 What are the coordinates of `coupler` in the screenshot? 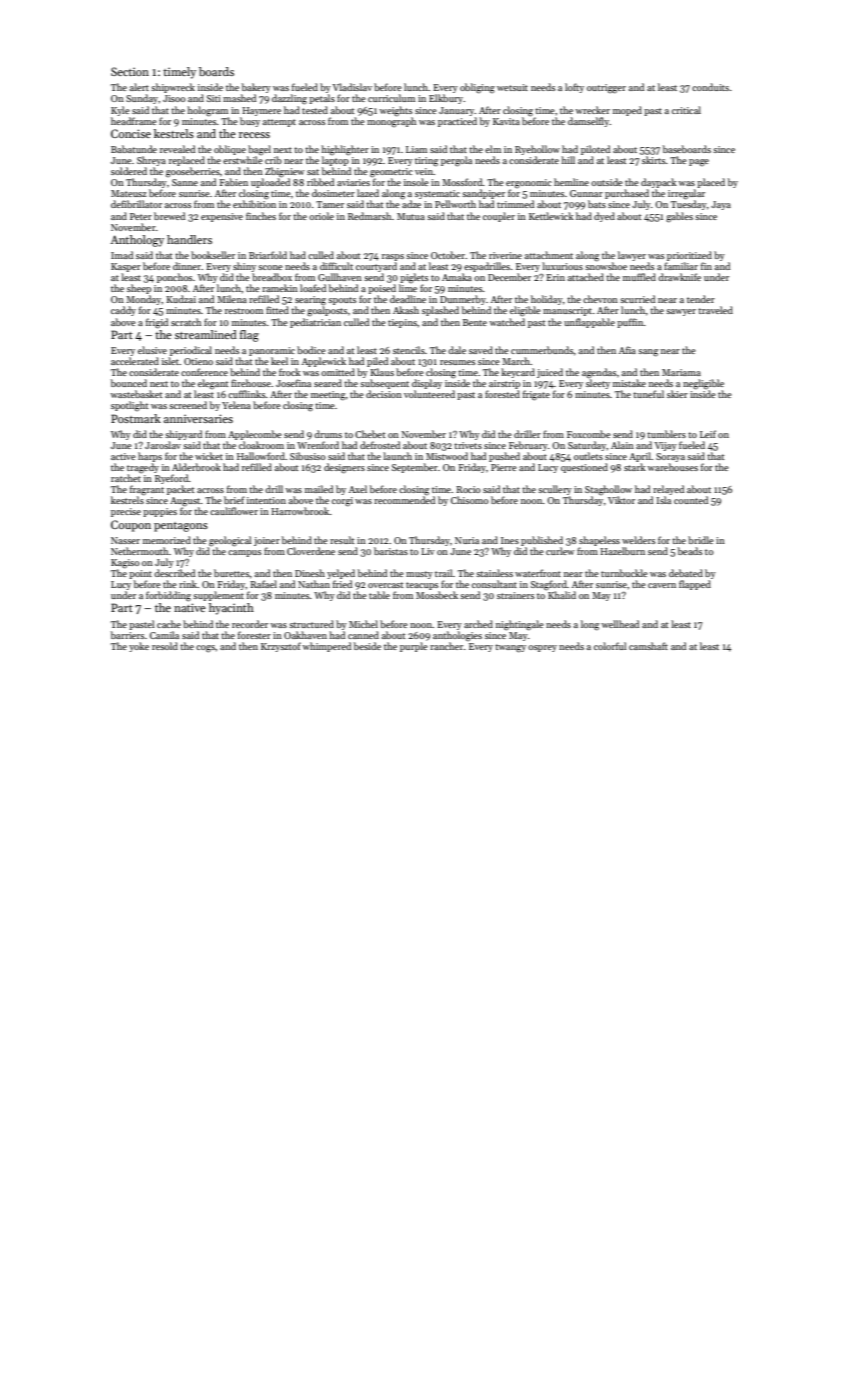 It's located at (499, 217).
